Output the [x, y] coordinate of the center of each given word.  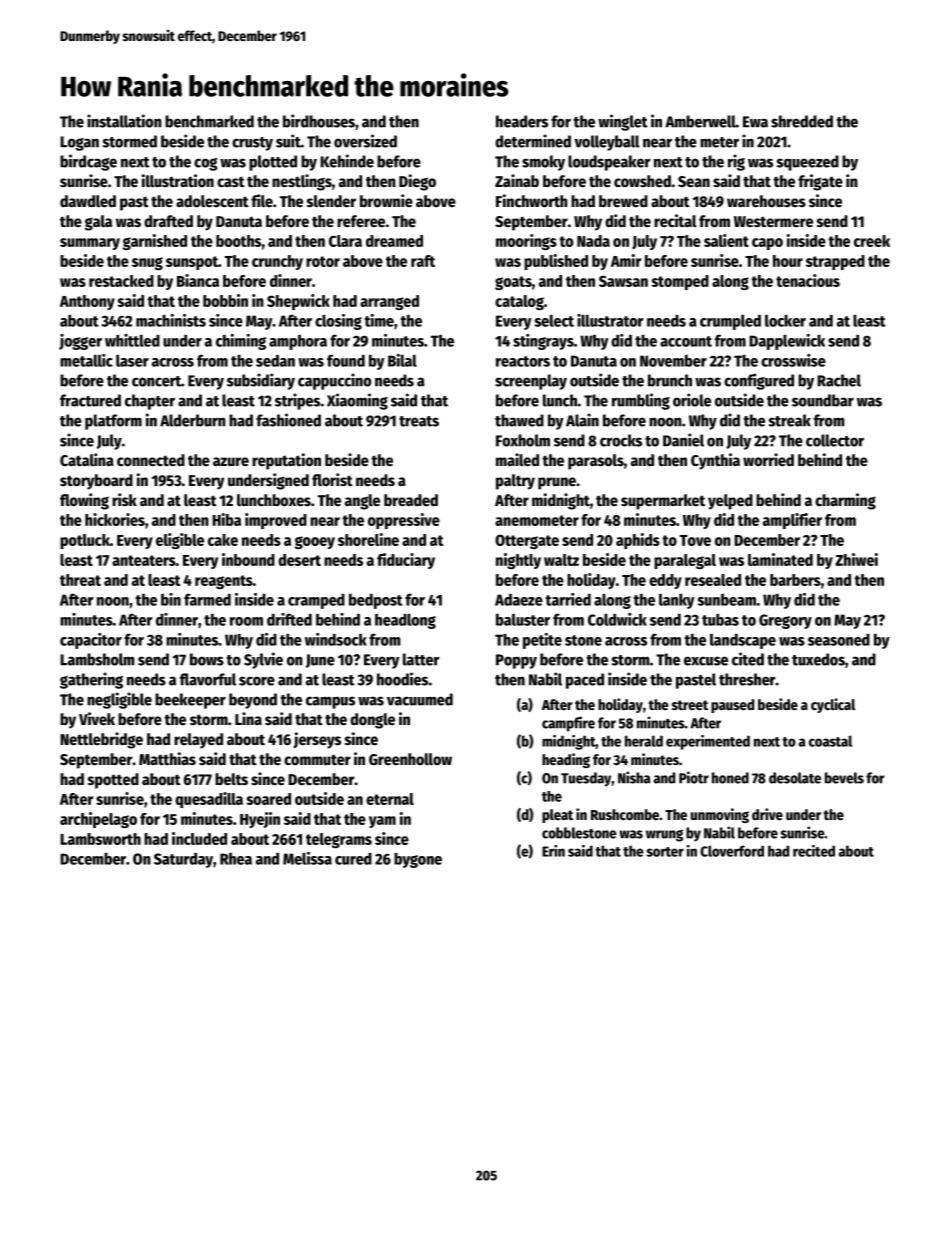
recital [675, 220]
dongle [372, 721]
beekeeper [190, 701]
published [556, 262]
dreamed [394, 241]
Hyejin [260, 820]
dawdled [88, 201]
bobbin [225, 300]
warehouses [766, 201]
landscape [743, 641]
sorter [665, 852]
